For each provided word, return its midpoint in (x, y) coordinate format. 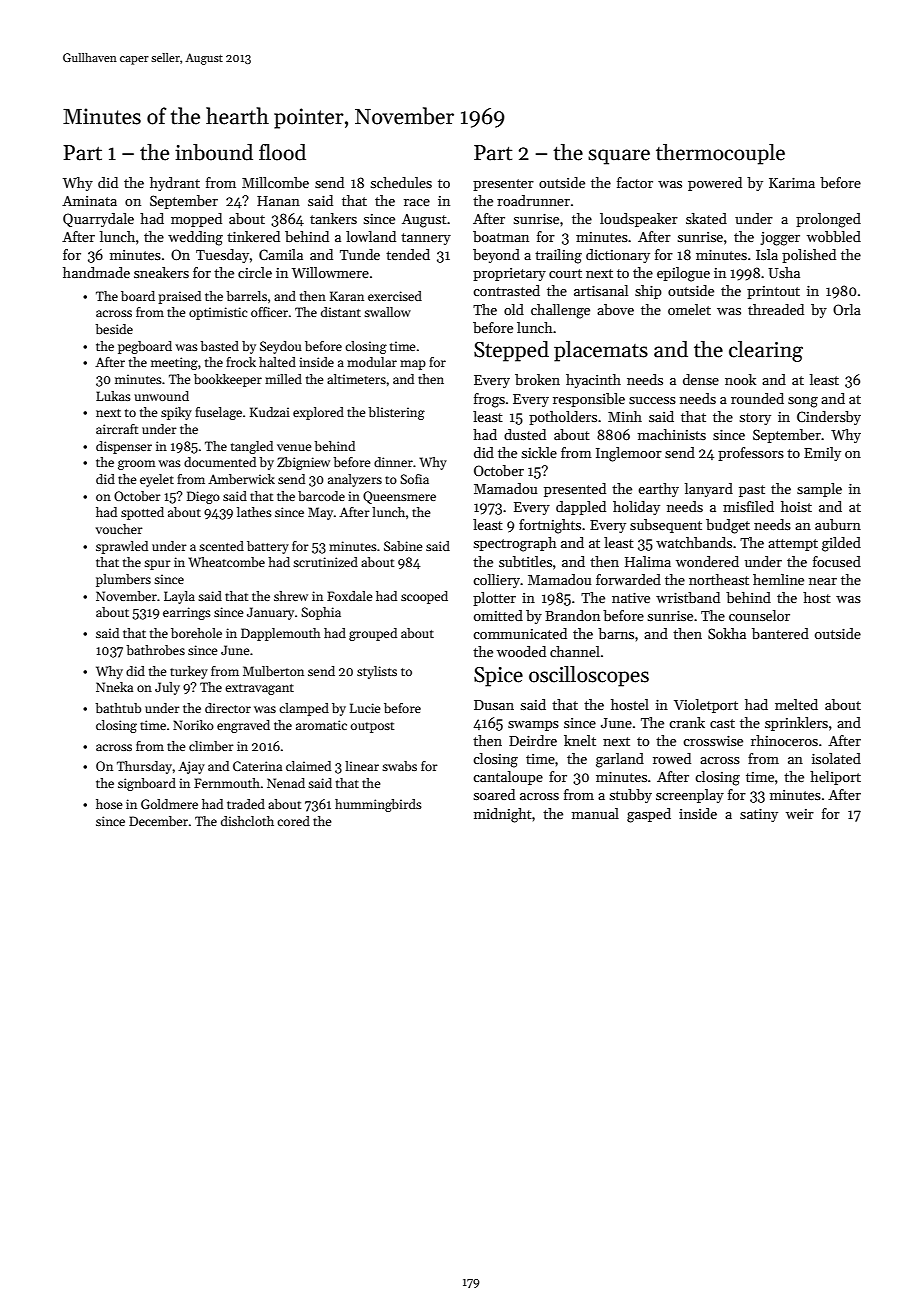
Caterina (257, 766)
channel (575, 651)
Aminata (89, 201)
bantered (780, 633)
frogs (489, 400)
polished (809, 256)
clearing (766, 351)
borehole (196, 633)
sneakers (161, 272)
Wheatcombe (226, 562)
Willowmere (330, 272)
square (619, 157)
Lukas (113, 396)
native (631, 598)
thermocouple (720, 154)
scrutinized (325, 562)
